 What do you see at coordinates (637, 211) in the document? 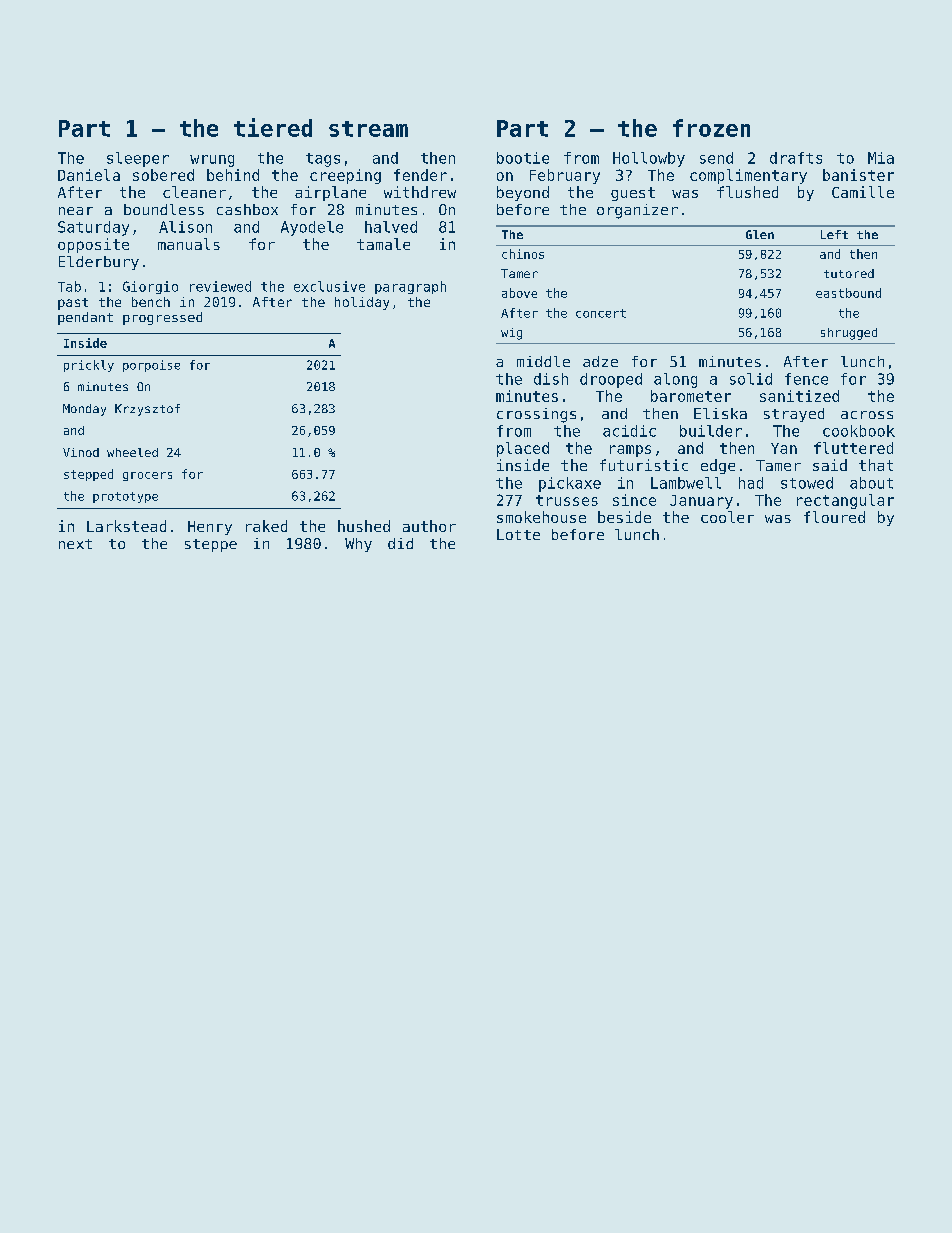
I see `organizer` at bounding box center [637, 211].
